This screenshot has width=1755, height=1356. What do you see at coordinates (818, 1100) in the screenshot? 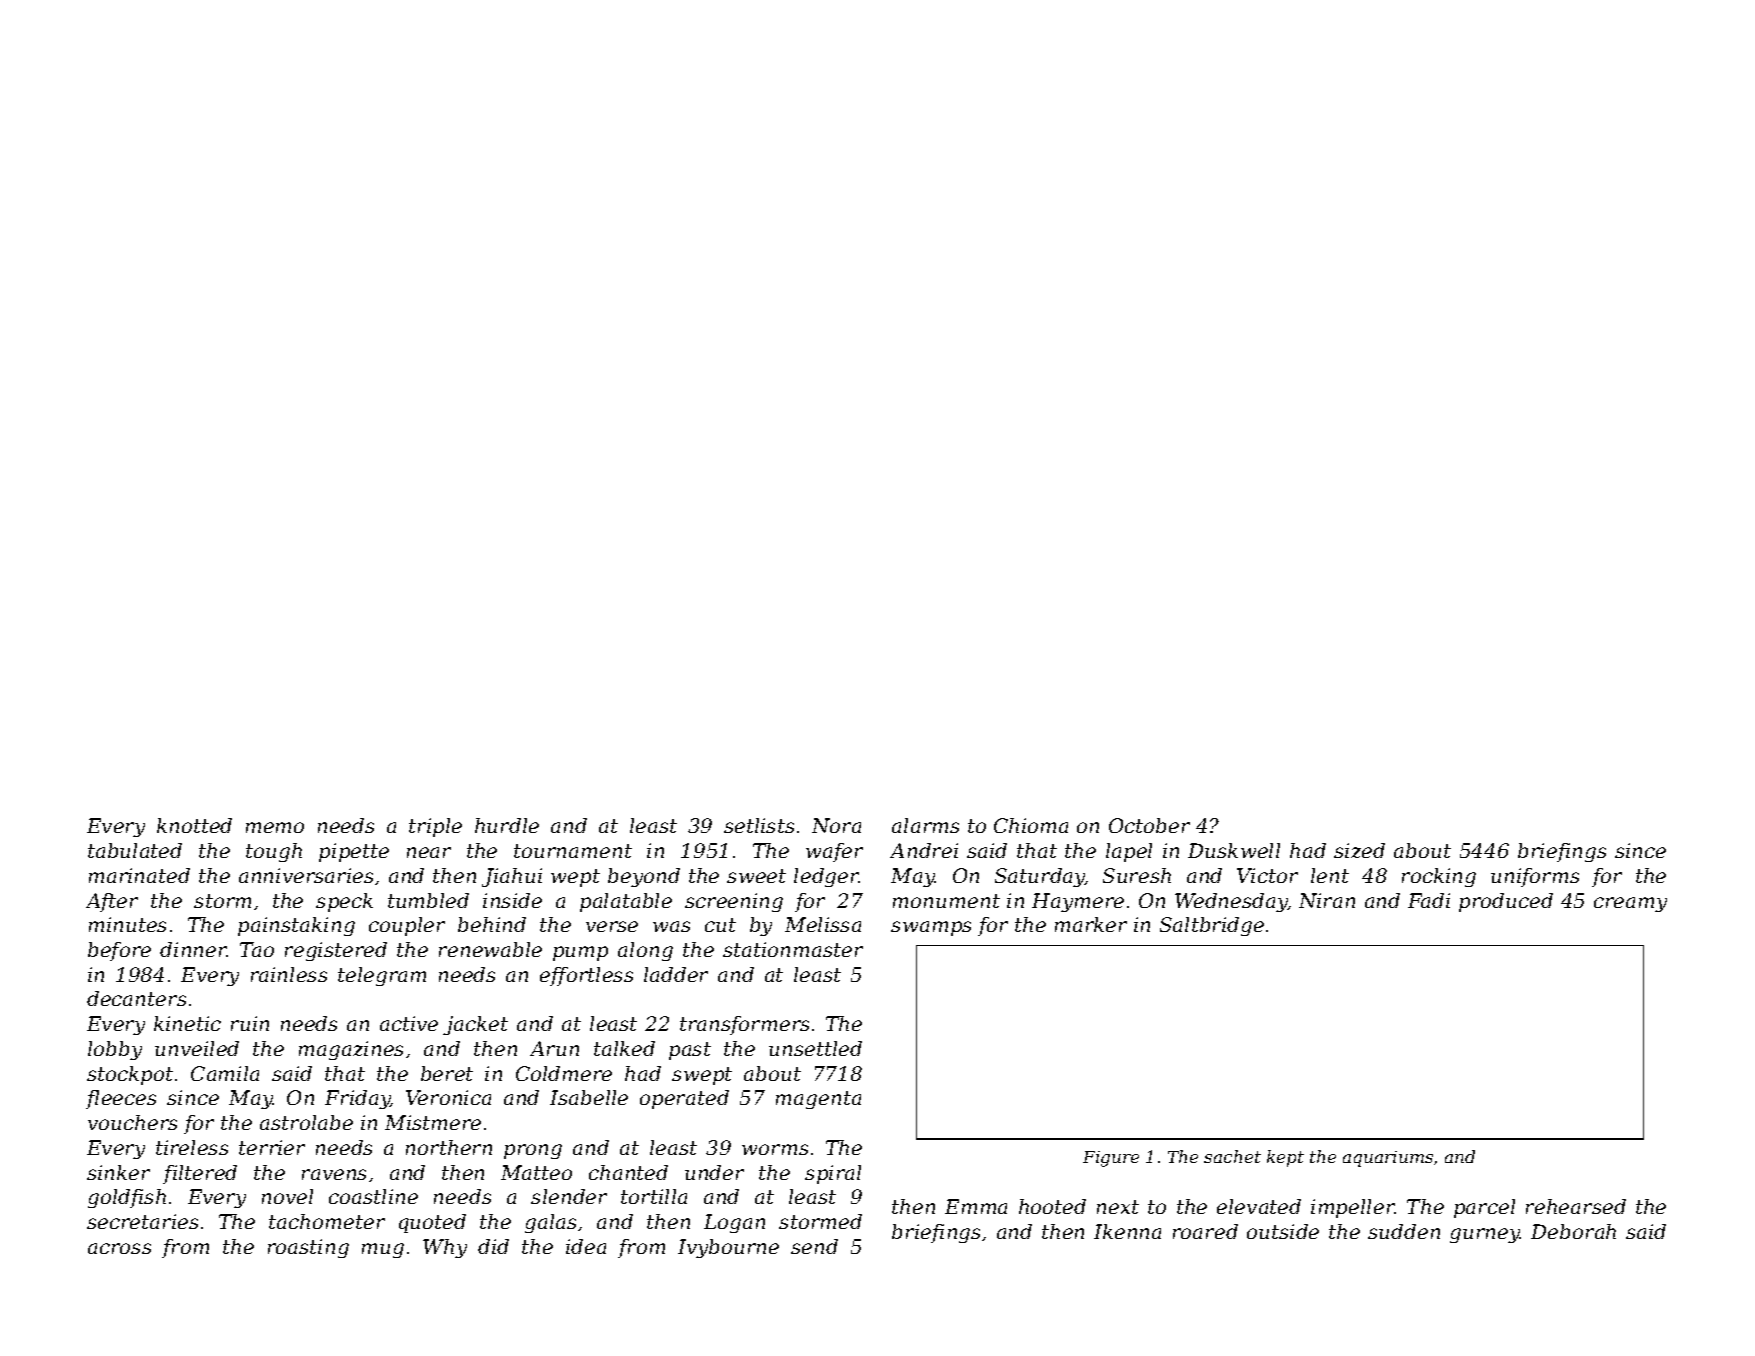
I see `magenta` at bounding box center [818, 1100].
